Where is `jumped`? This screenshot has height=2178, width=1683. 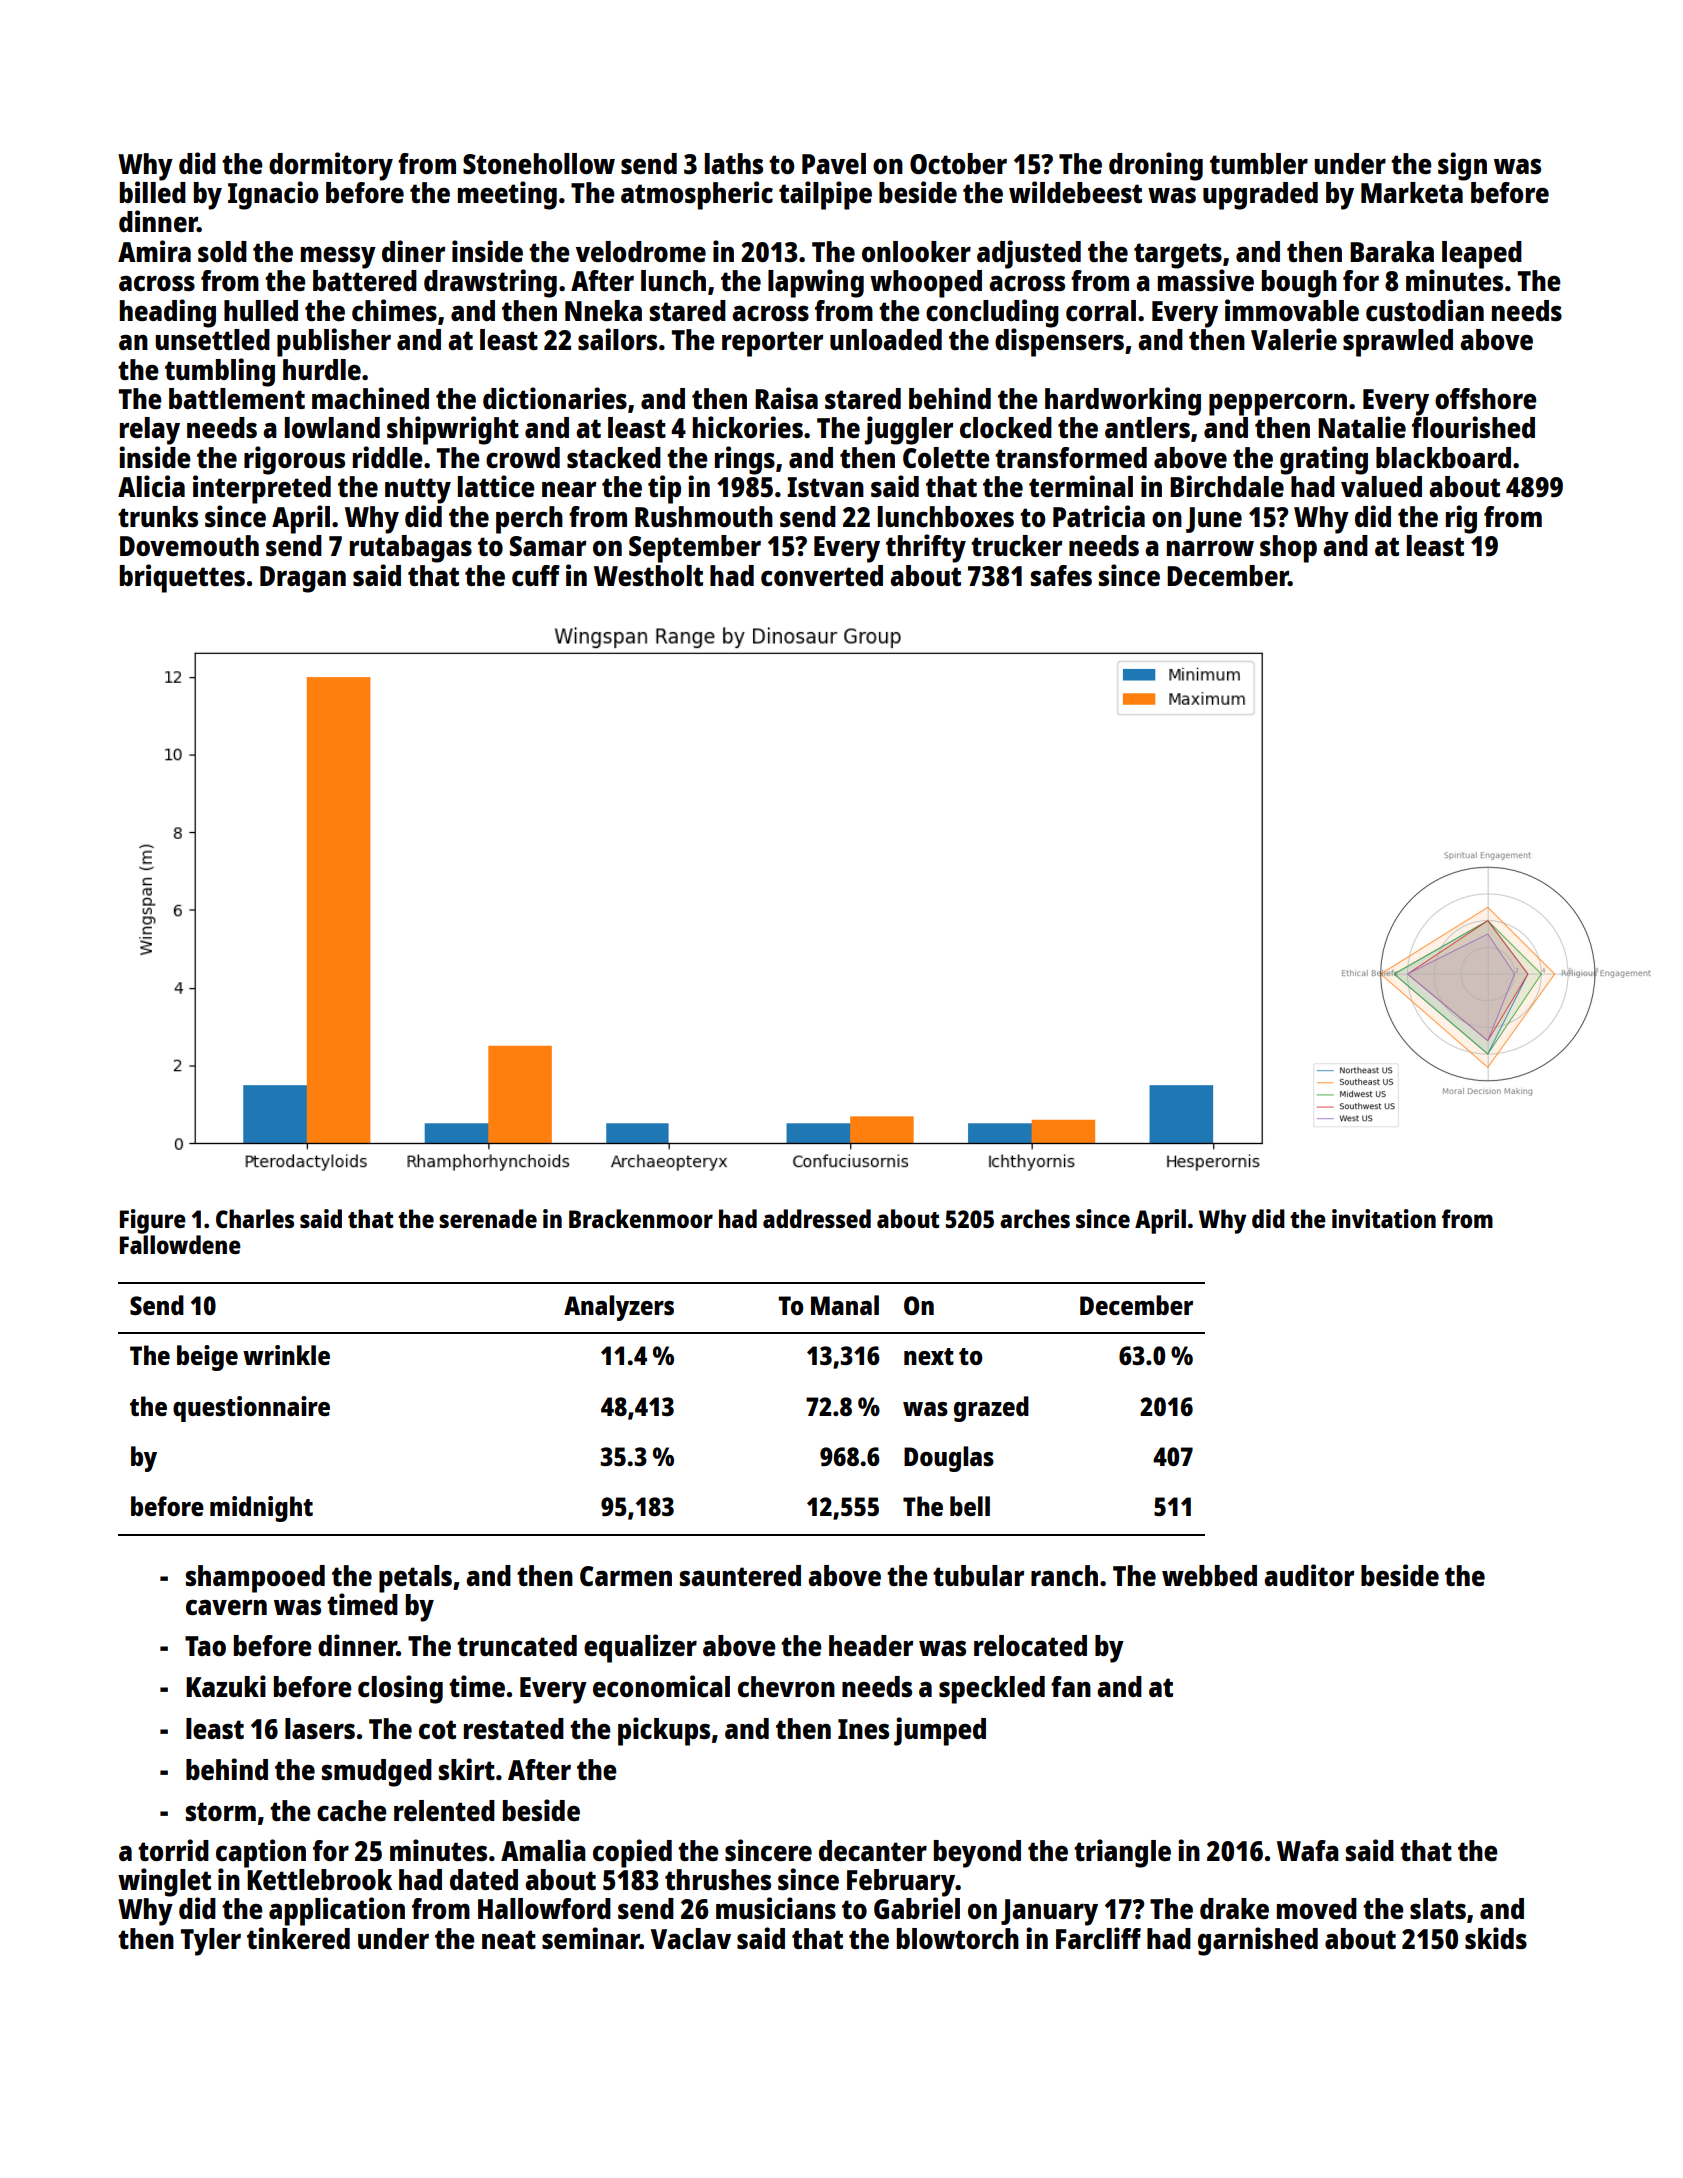
jumped is located at coordinates (940, 1731).
